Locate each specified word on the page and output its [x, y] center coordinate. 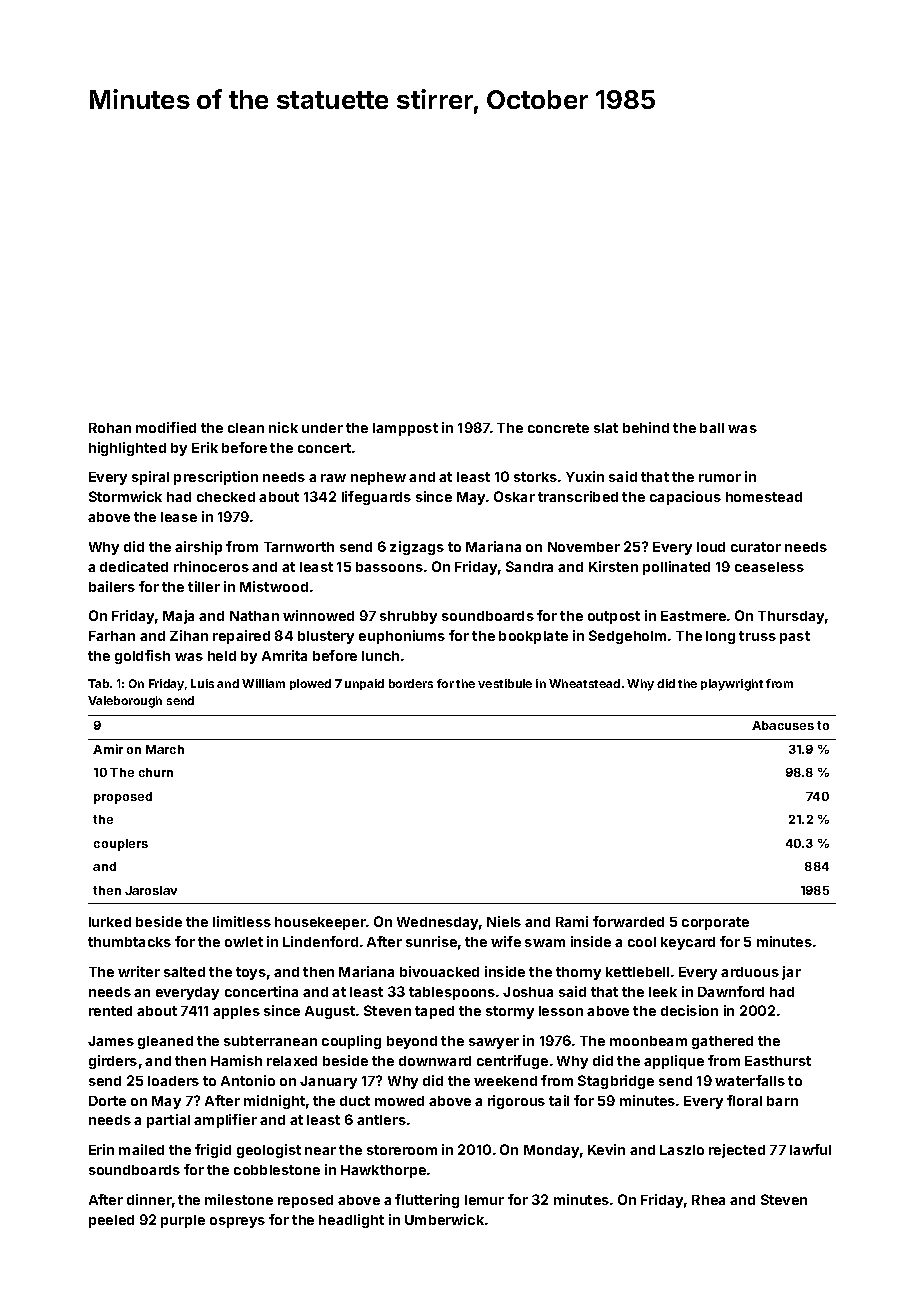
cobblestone [277, 1170]
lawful [810, 1149]
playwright [732, 685]
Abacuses [783, 725]
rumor [720, 478]
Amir [108, 749]
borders [411, 683]
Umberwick [444, 1219]
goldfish [142, 657]
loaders [173, 1081]
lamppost [405, 429]
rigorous [516, 1102]
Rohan [110, 428]
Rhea [708, 1200]
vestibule [505, 683]
